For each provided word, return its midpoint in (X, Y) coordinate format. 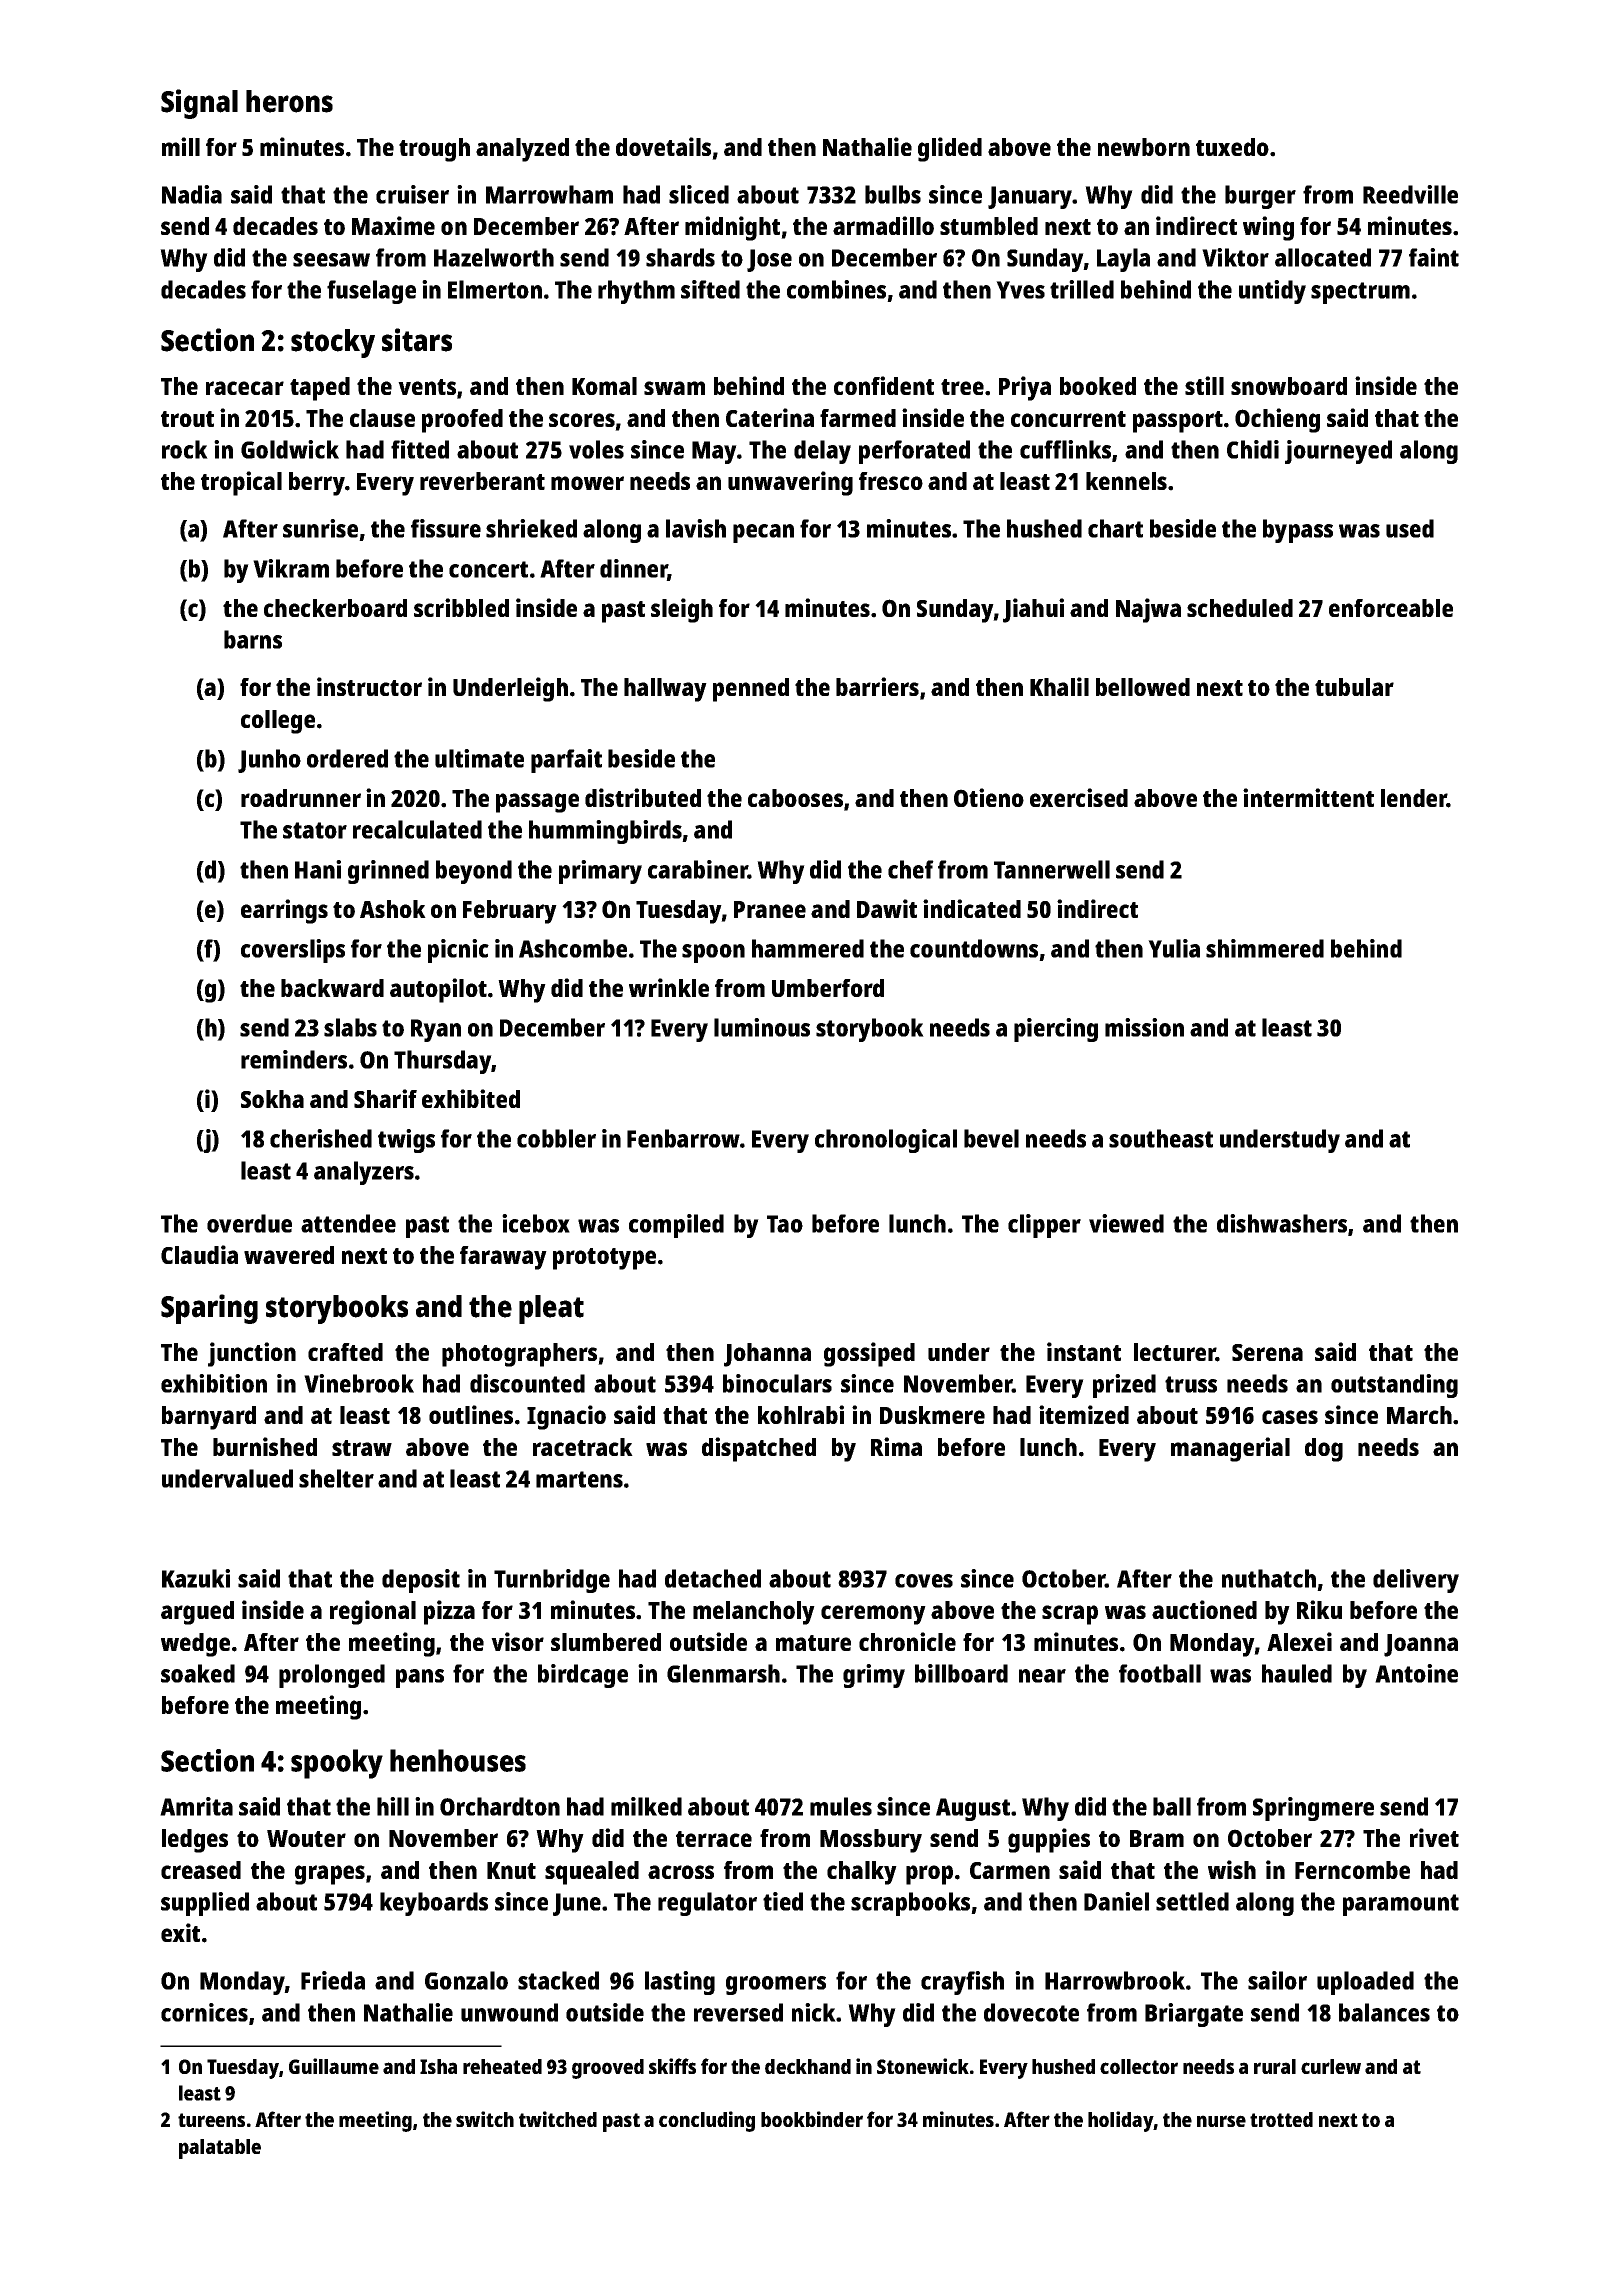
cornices (204, 2012)
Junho (269, 761)
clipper (1044, 1226)
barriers (877, 686)
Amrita (196, 1806)
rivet (1434, 1837)
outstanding (1394, 1386)
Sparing (209, 1309)
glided (950, 149)
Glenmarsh (723, 1673)
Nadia (192, 194)
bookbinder (812, 2119)
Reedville (1410, 194)
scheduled (1240, 608)
